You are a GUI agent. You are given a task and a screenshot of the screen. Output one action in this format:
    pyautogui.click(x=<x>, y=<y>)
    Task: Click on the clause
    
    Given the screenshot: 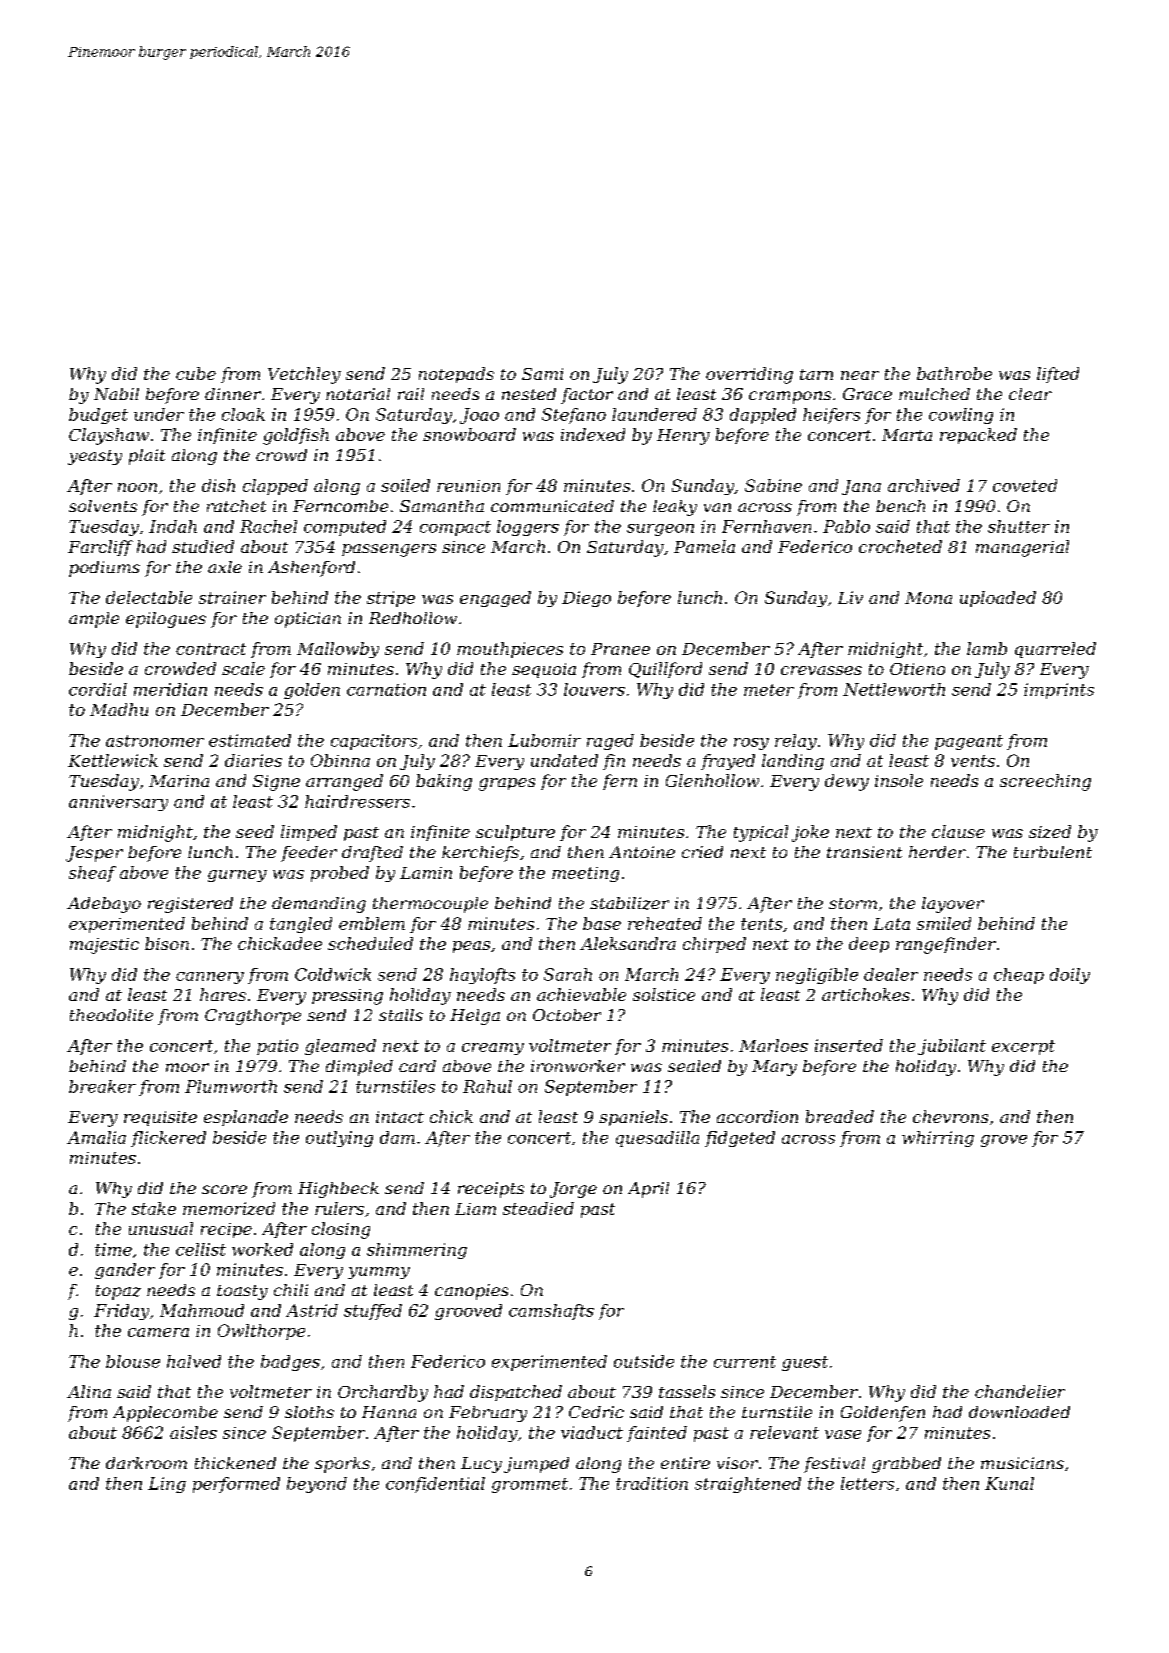 What is the action you would take?
    pyautogui.click(x=958, y=831)
